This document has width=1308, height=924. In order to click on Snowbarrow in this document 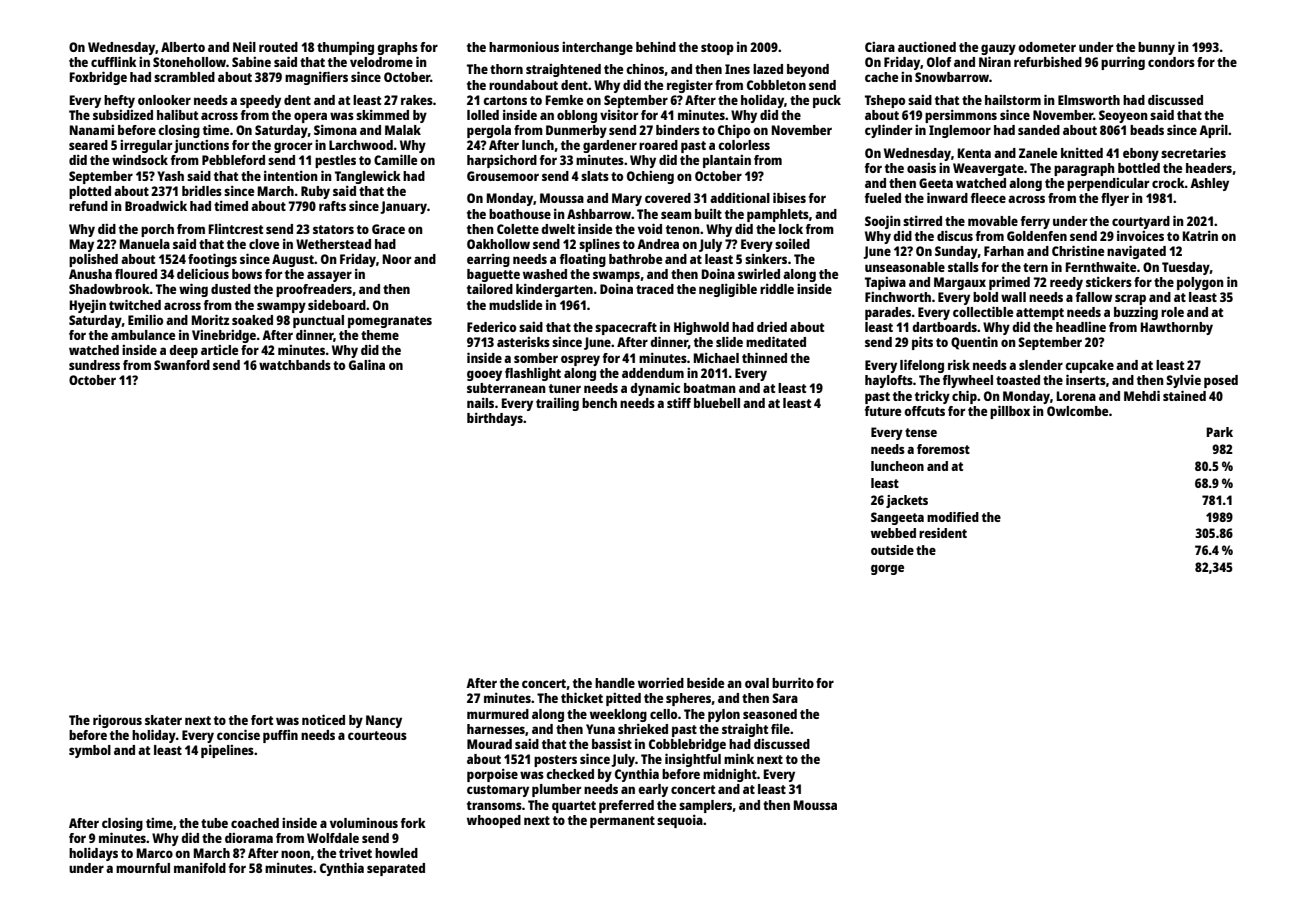, I will do `click(952, 77)`.
